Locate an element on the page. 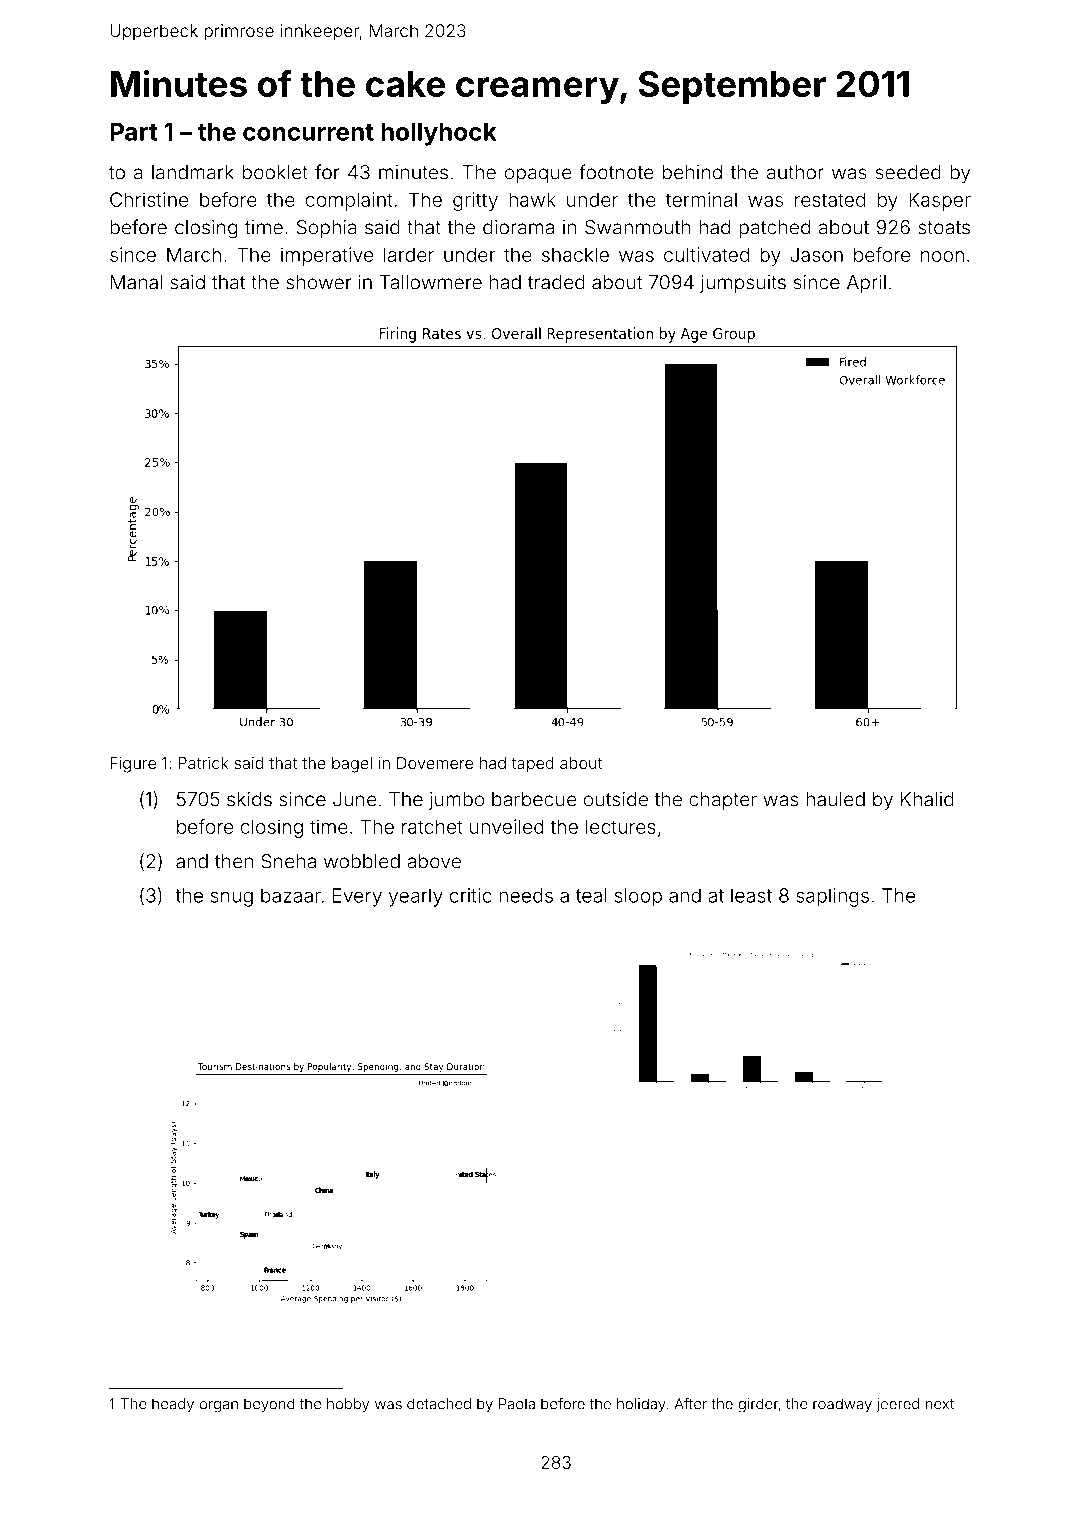 The image size is (1080, 1528). jumpsuits is located at coordinates (743, 284).
